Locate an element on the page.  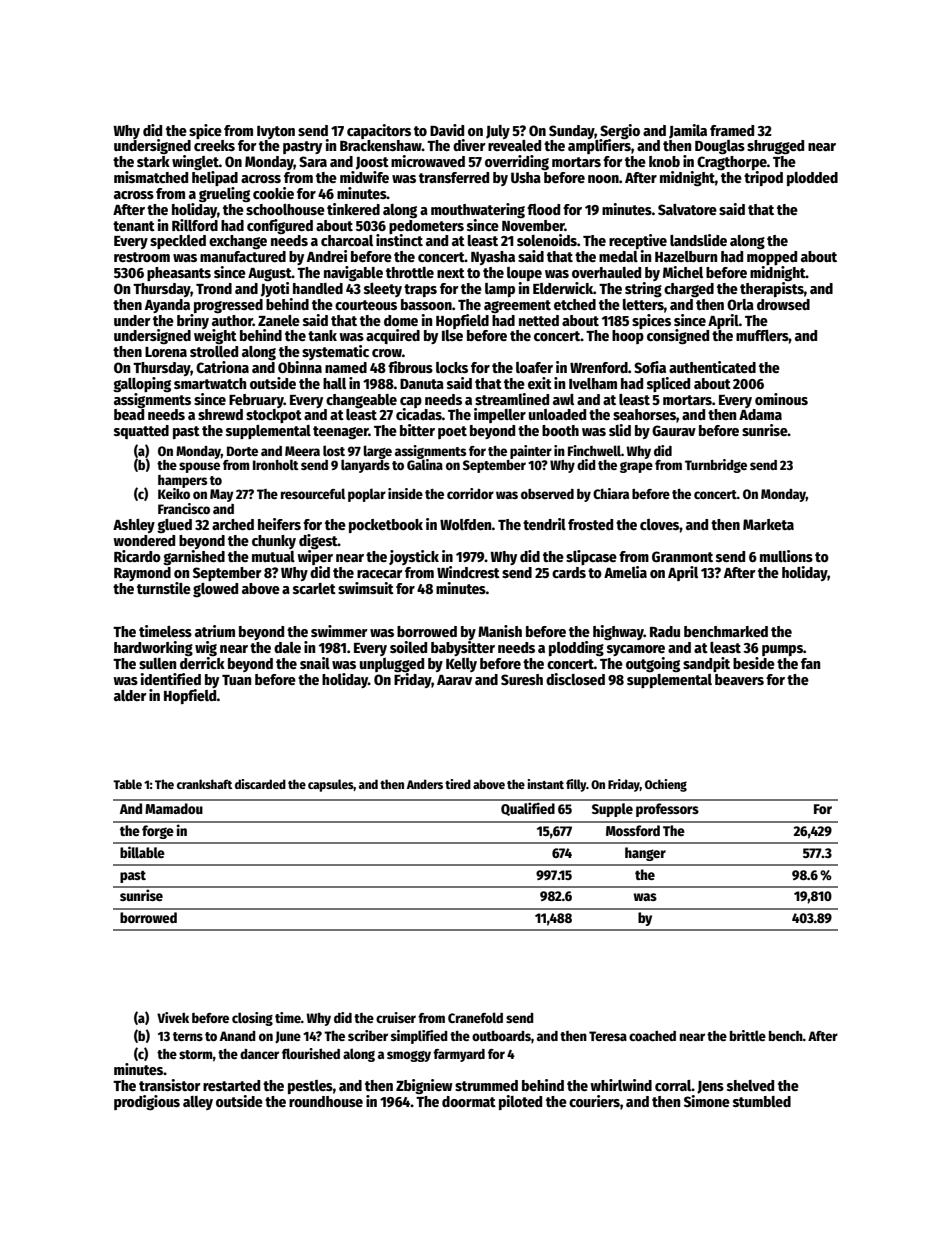
Radu is located at coordinates (665, 631).
